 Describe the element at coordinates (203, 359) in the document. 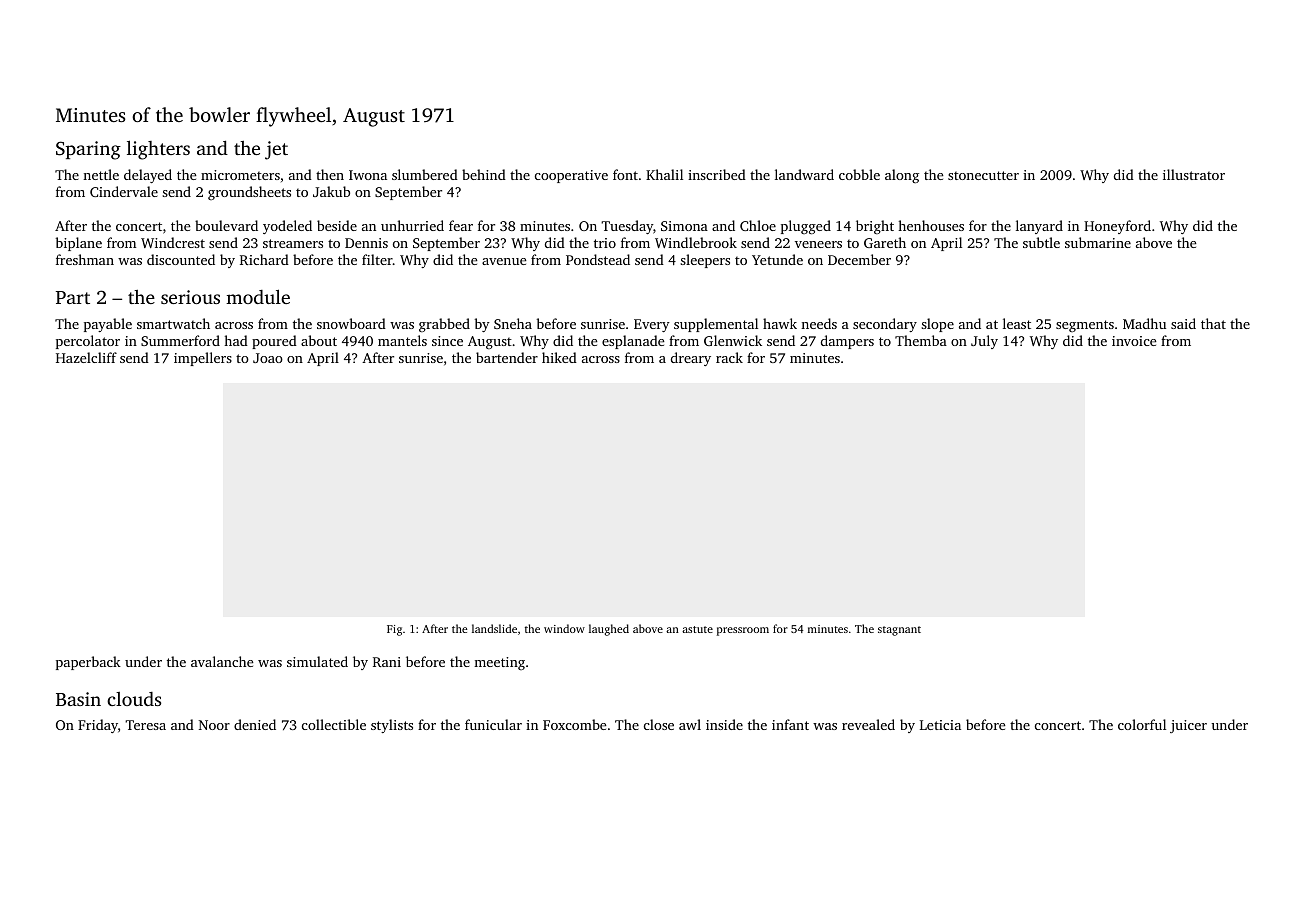

I see `impellers` at that location.
